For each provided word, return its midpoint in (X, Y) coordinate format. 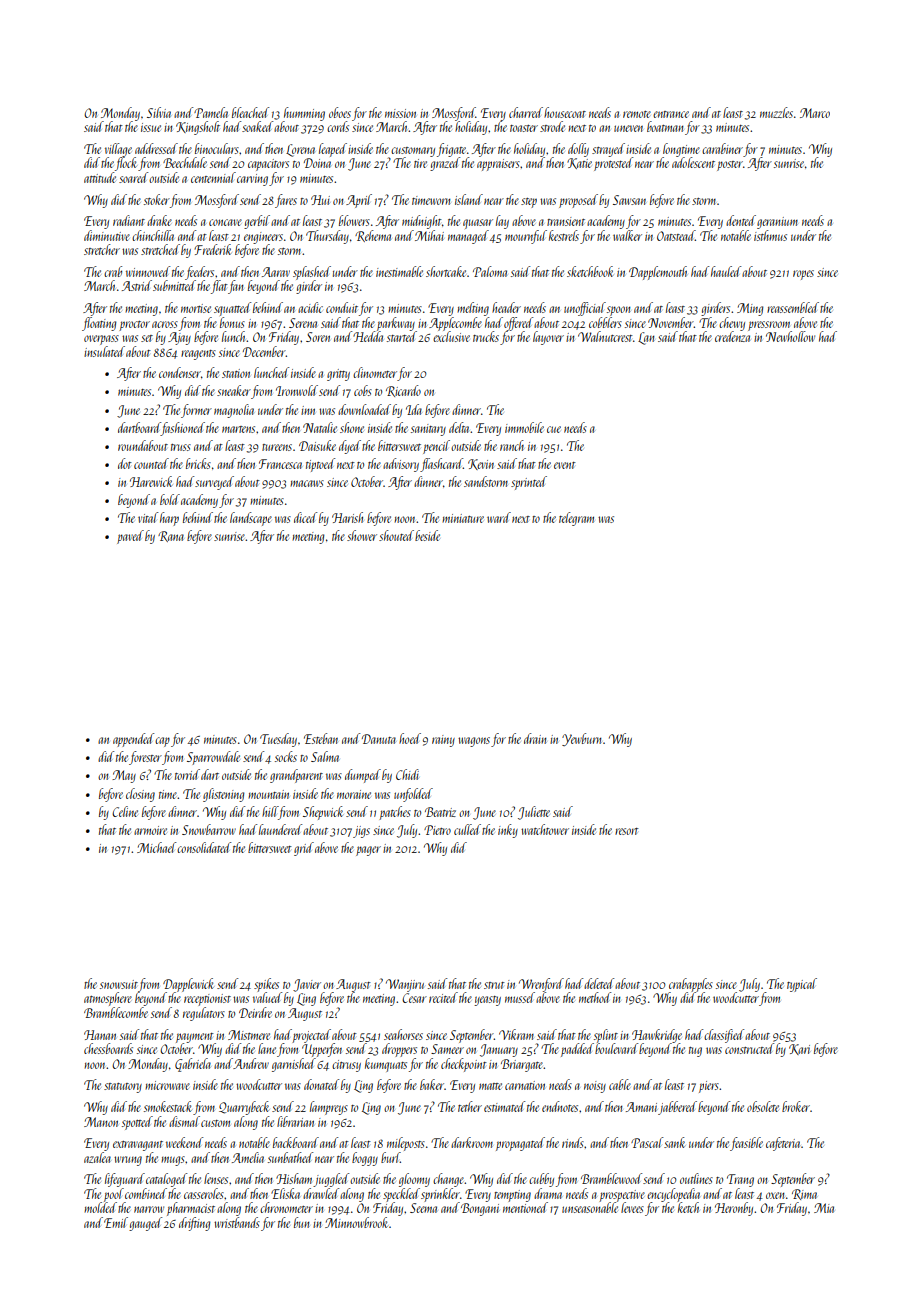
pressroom (769, 326)
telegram (576, 519)
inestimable (399, 271)
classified (724, 1036)
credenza (732, 336)
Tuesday (278, 740)
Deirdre (255, 1012)
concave (225, 222)
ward (499, 517)
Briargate (522, 1065)
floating (99, 324)
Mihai (429, 235)
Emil (116, 1222)
